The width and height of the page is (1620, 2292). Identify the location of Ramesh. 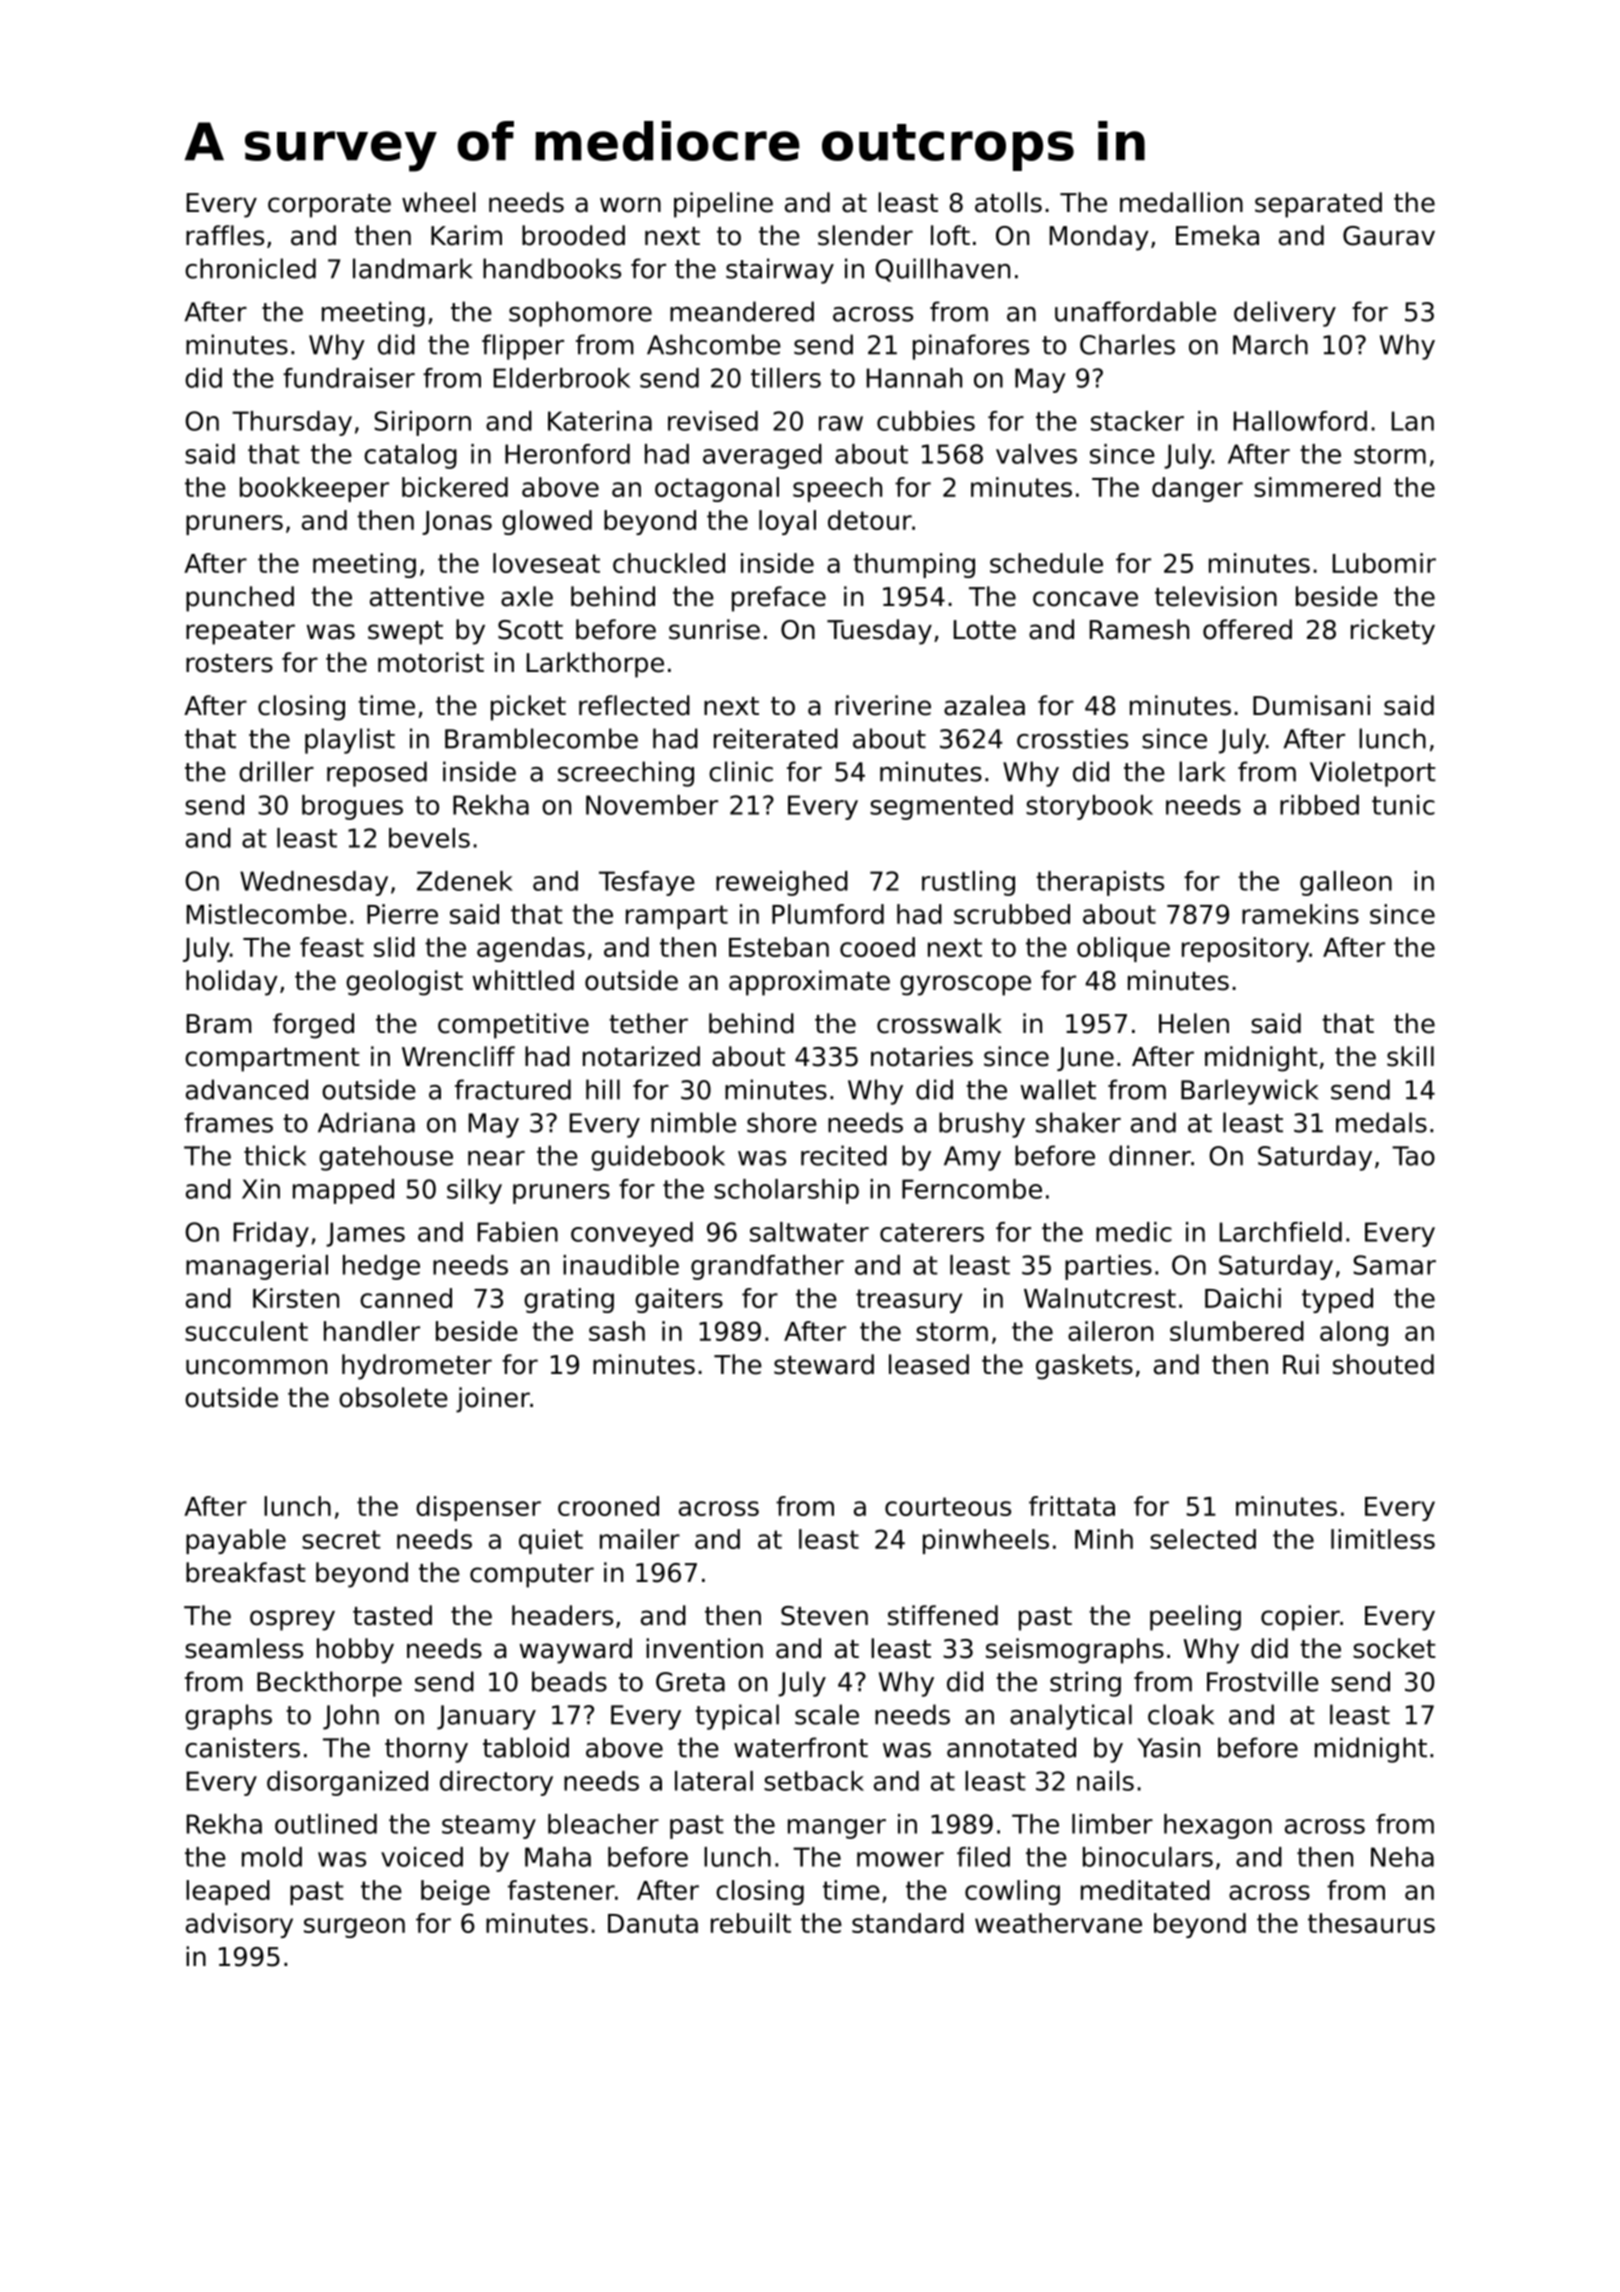
(1139, 629).
